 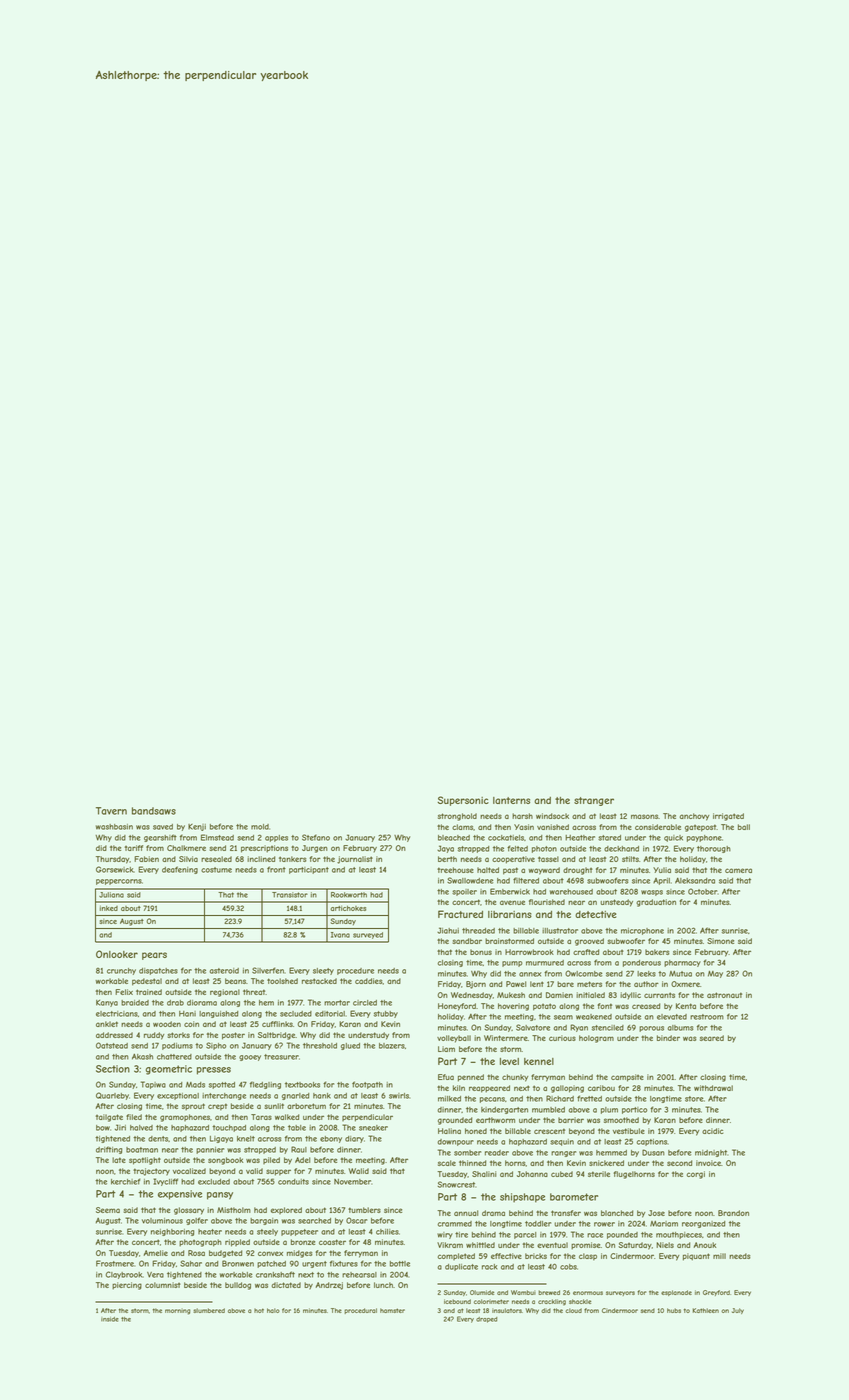 I want to click on inked, so click(x=109, y=908).
